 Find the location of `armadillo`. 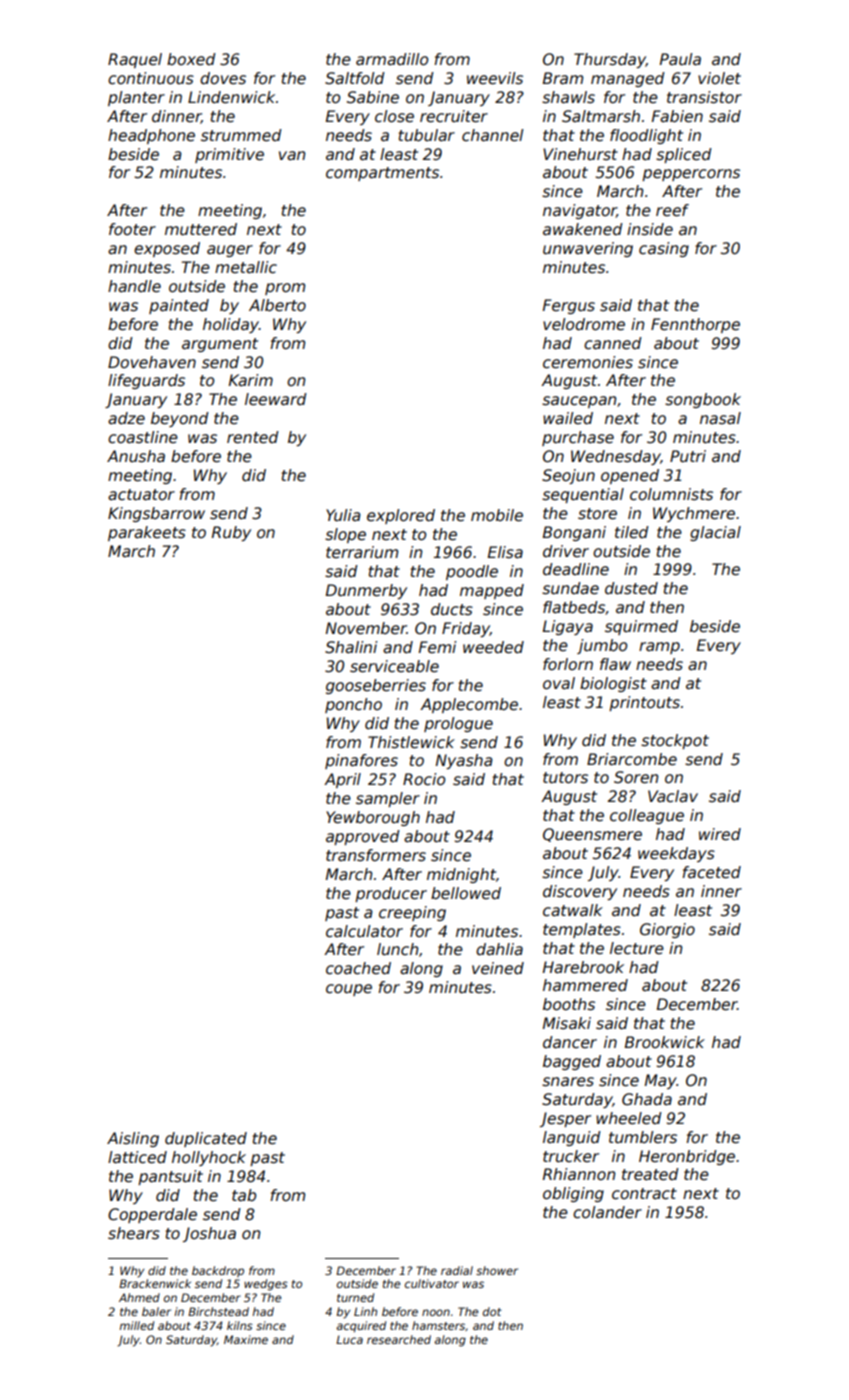

armadillo is located at coordinates (392, 59).
